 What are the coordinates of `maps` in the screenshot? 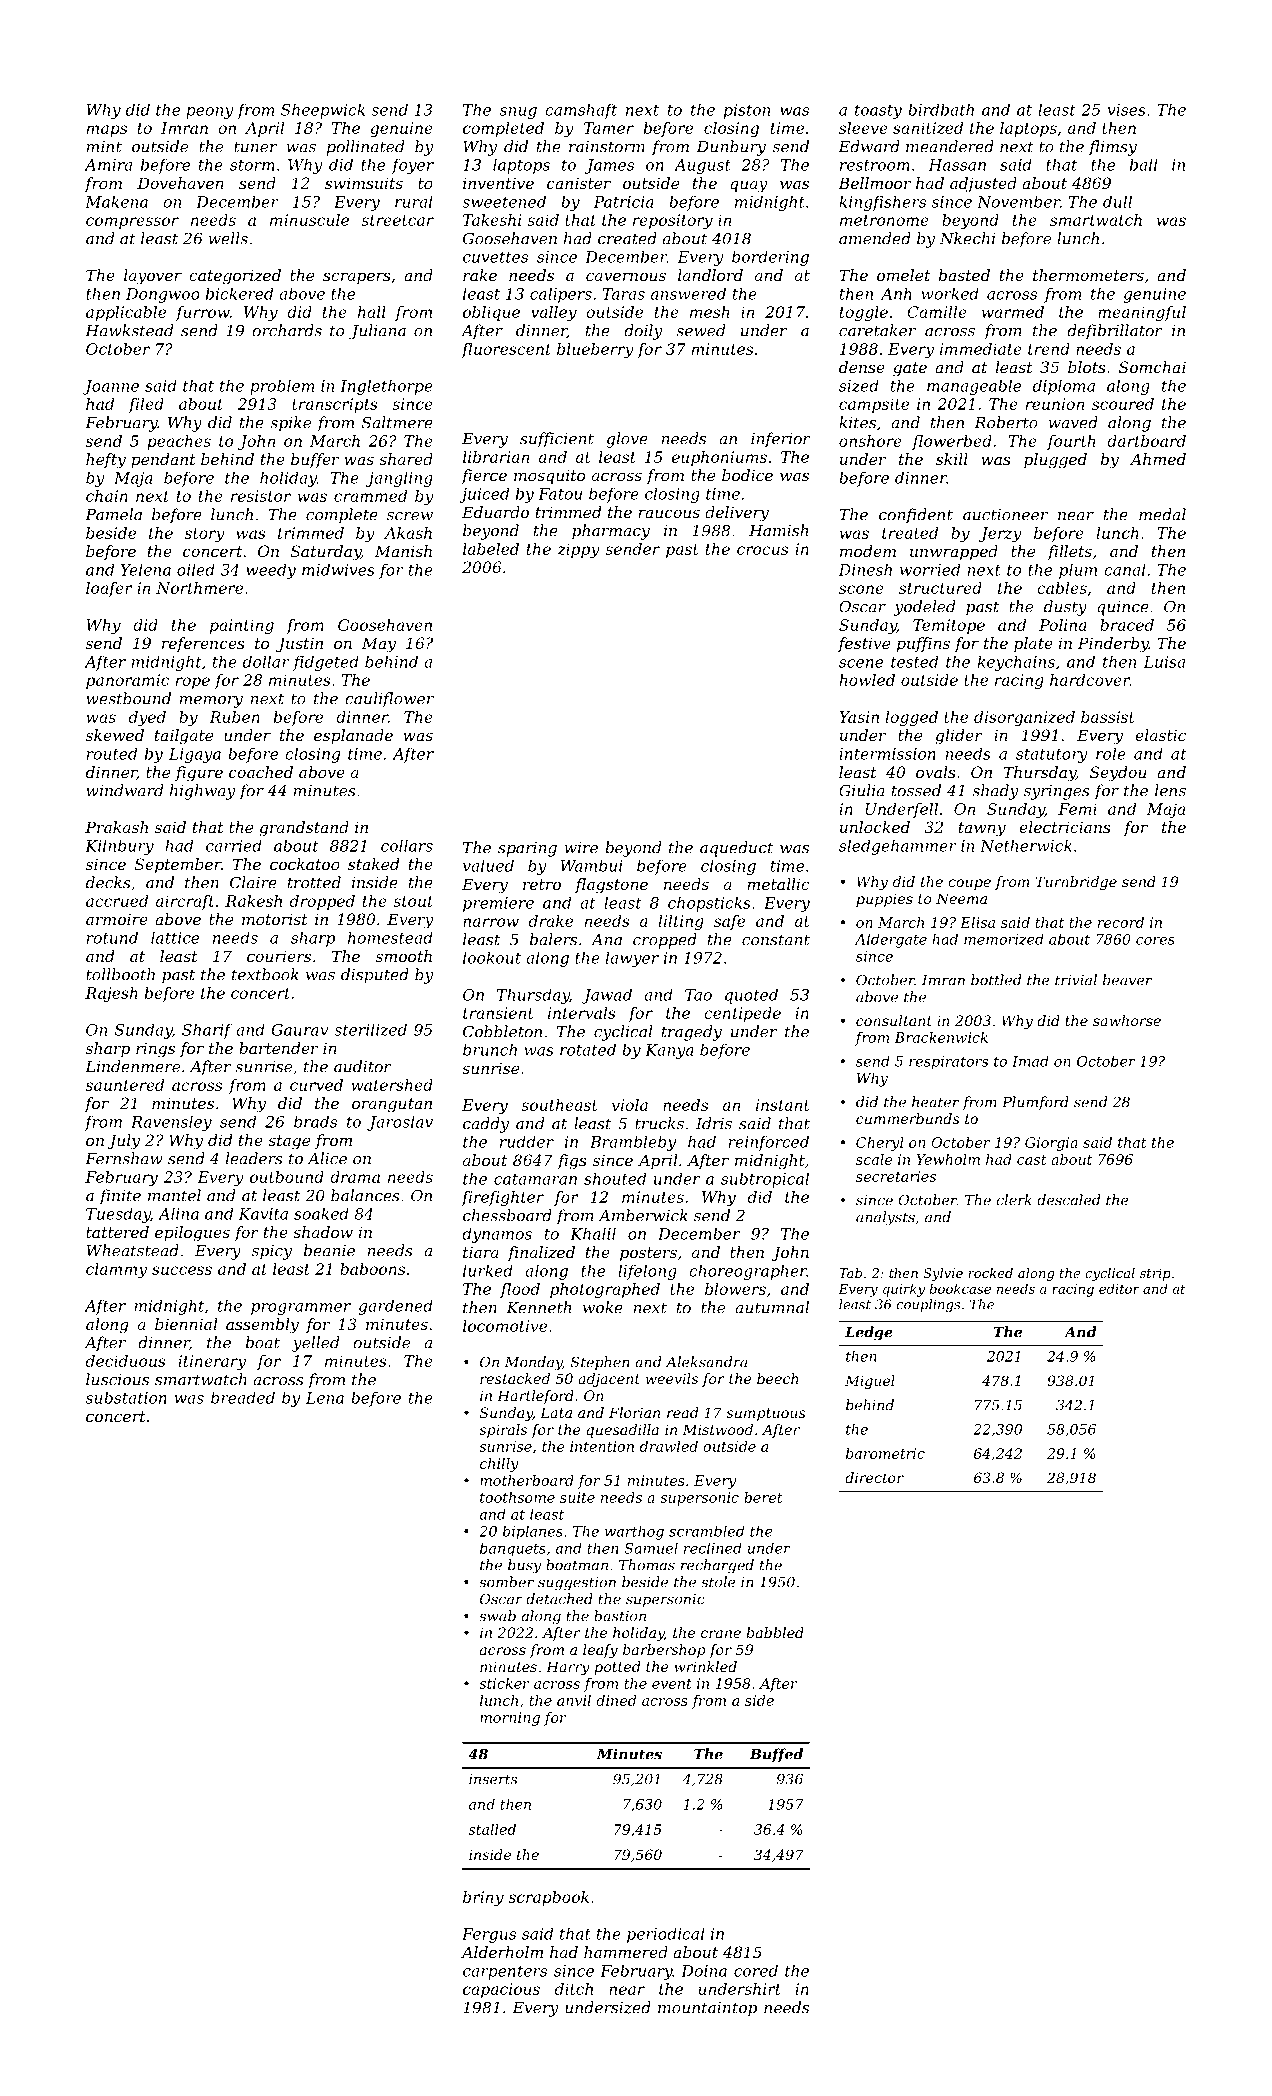 It's located at (106, 131).
